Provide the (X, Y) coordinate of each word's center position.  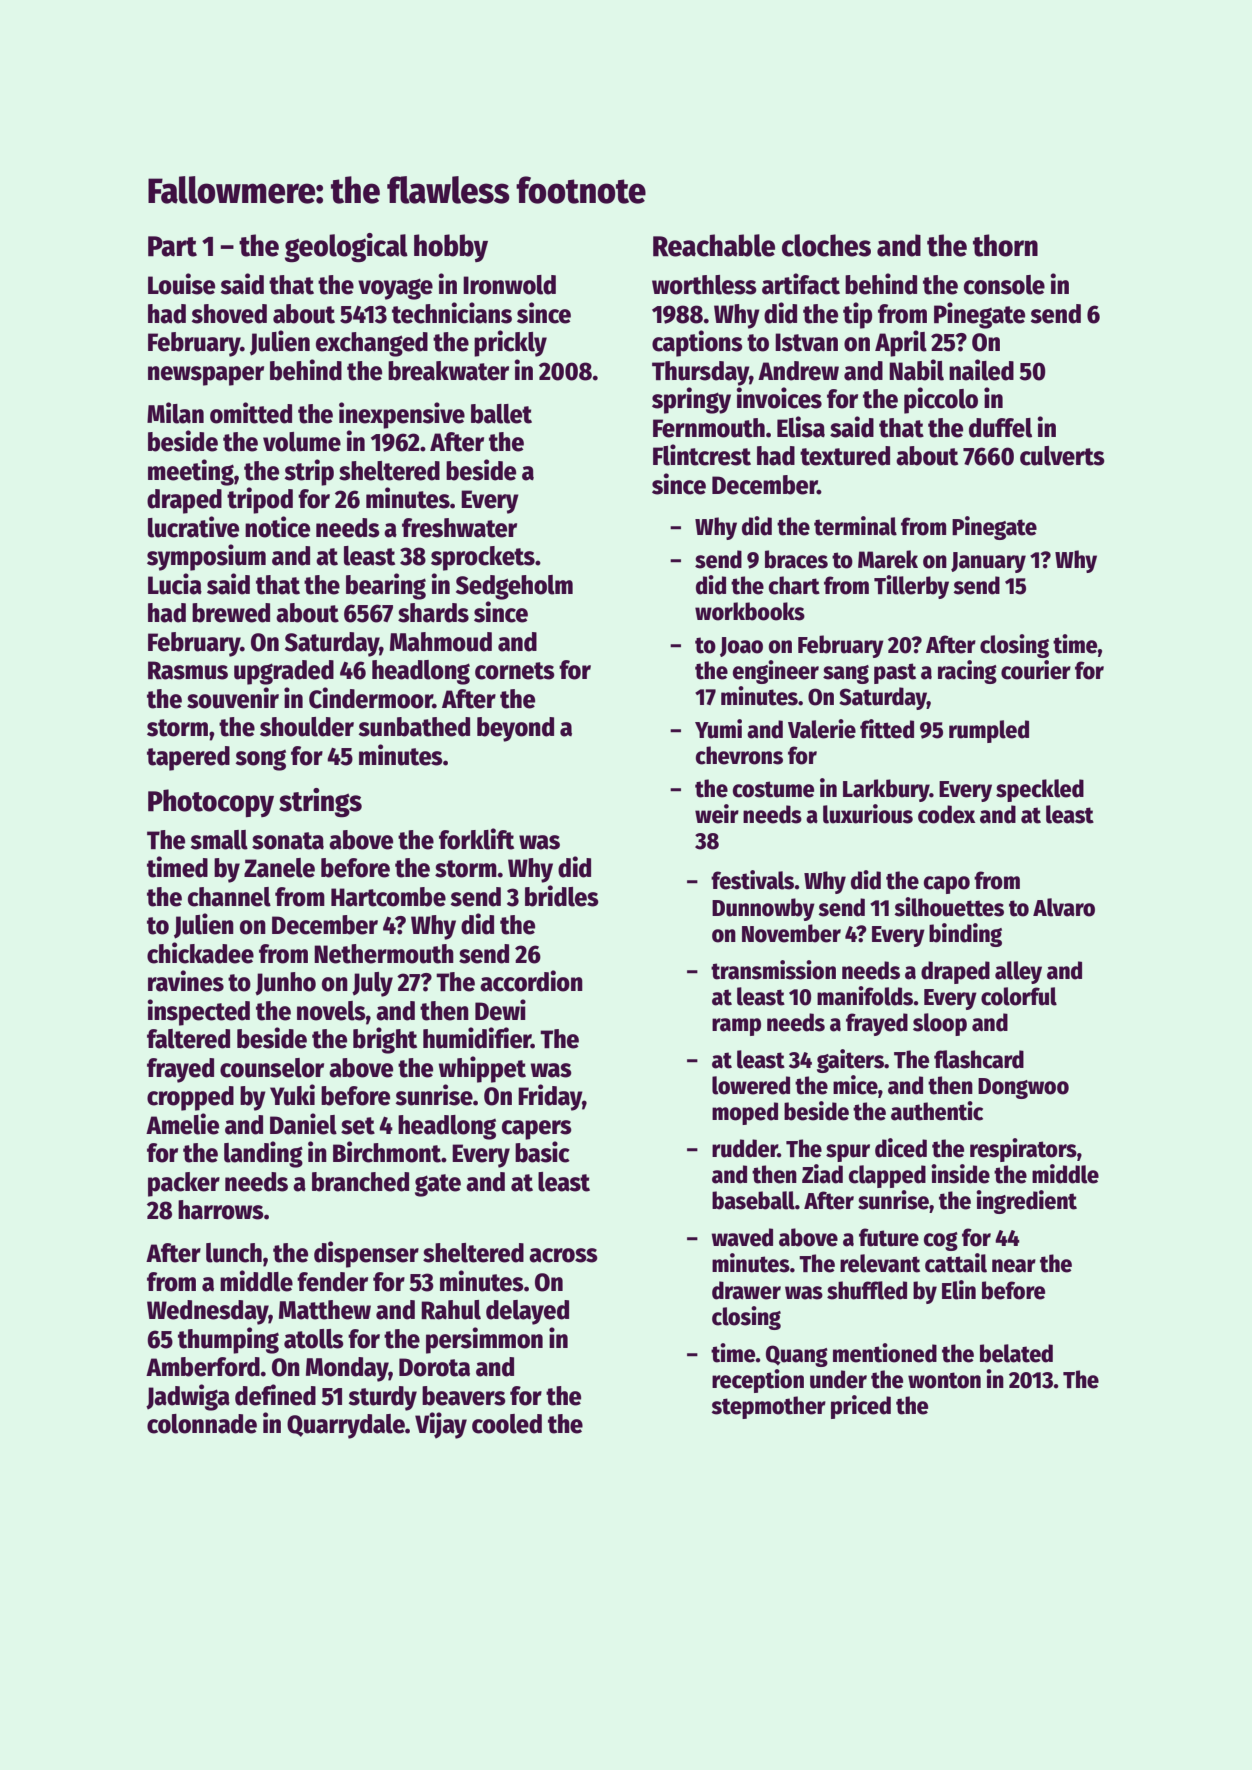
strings (320, 803)
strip (309, 472)
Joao (741, 647)
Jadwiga (188, 1397)
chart (794, 585)
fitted (887, 729)
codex (947, 814)
